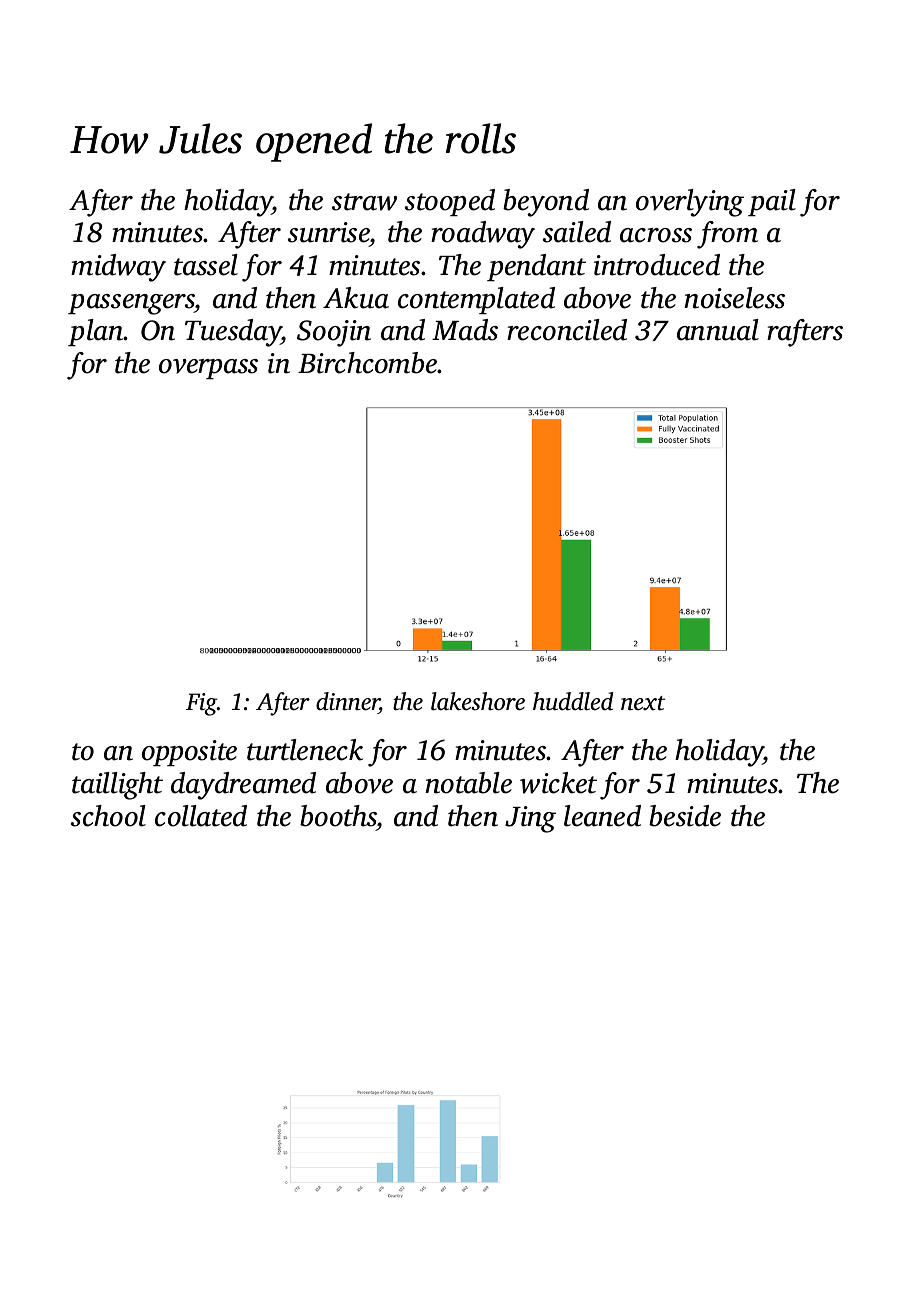  I want to click on next, so click(643, 703).
